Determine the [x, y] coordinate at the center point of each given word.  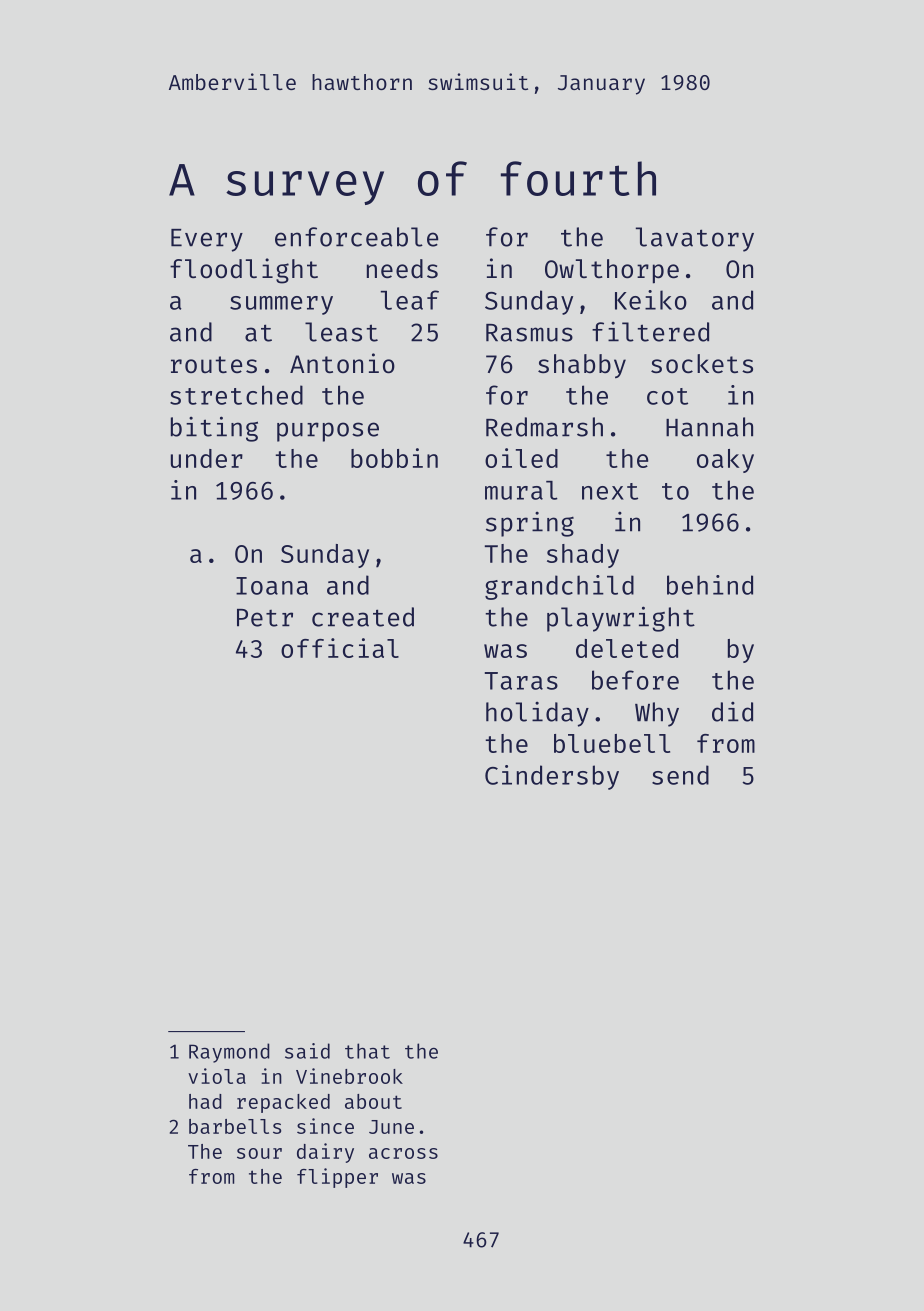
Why [657, 714]
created [363, 617]
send [680, 775]
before [635, 680]
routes [214, 365]
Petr [265, 618]
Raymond [229, 1053]
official [340, 648]
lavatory [695, 239]
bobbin [394, 458]
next [610, 491]
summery [281, 305]
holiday [537, 714]
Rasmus [529, 333]
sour [259, 1153]
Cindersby [552, 777]
